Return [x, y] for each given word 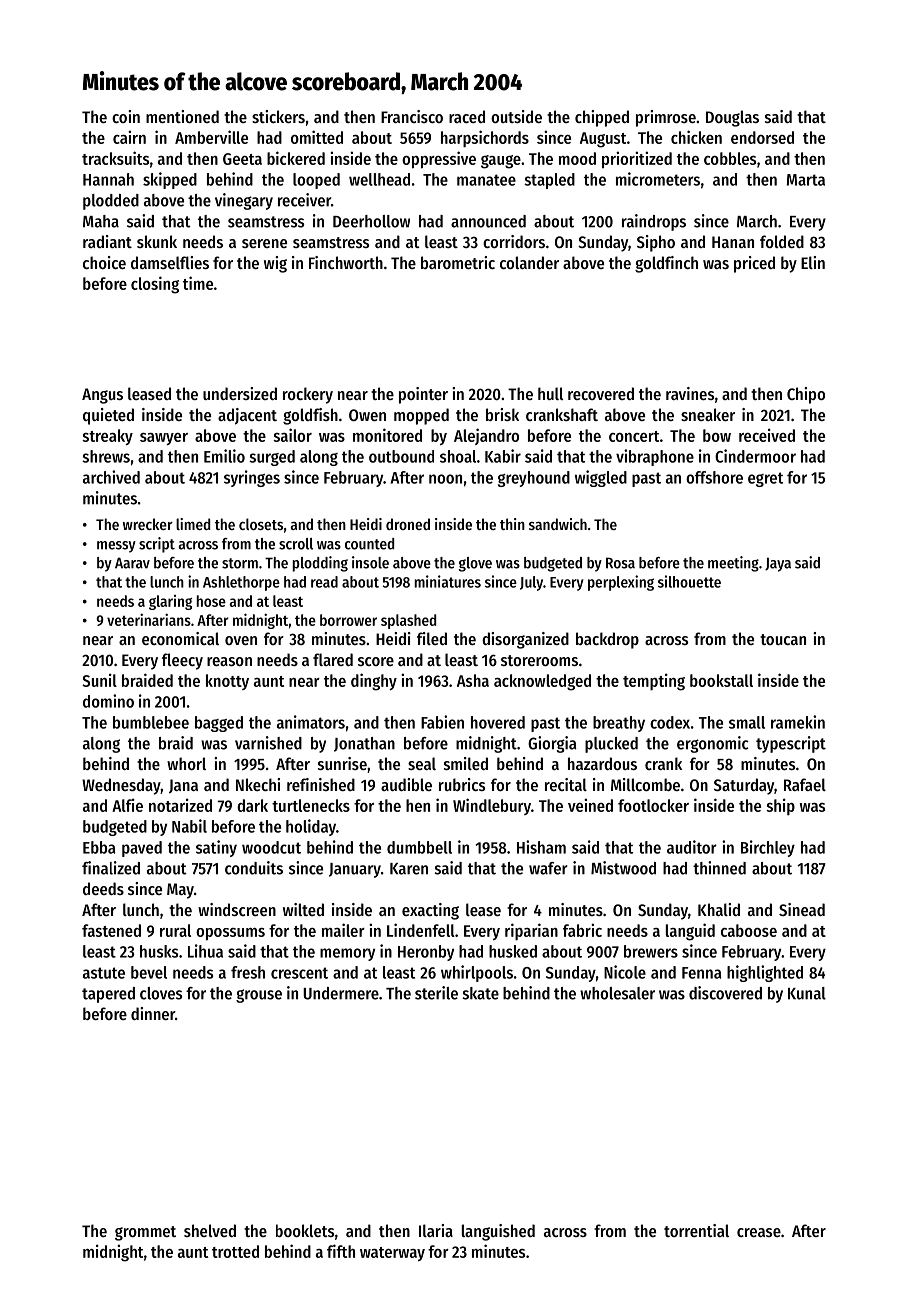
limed [193, 524]
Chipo [806, 395]
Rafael [805, 784]
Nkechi [258, 784]
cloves [161, 993]
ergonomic [713, 744]
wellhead [379, 179]
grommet [145, 1233]
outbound [401, 456]
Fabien [442, 722]
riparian [531, 931]
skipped [170, 180]
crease [759, 1232]
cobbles [730, 158]
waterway [392, 1254]
